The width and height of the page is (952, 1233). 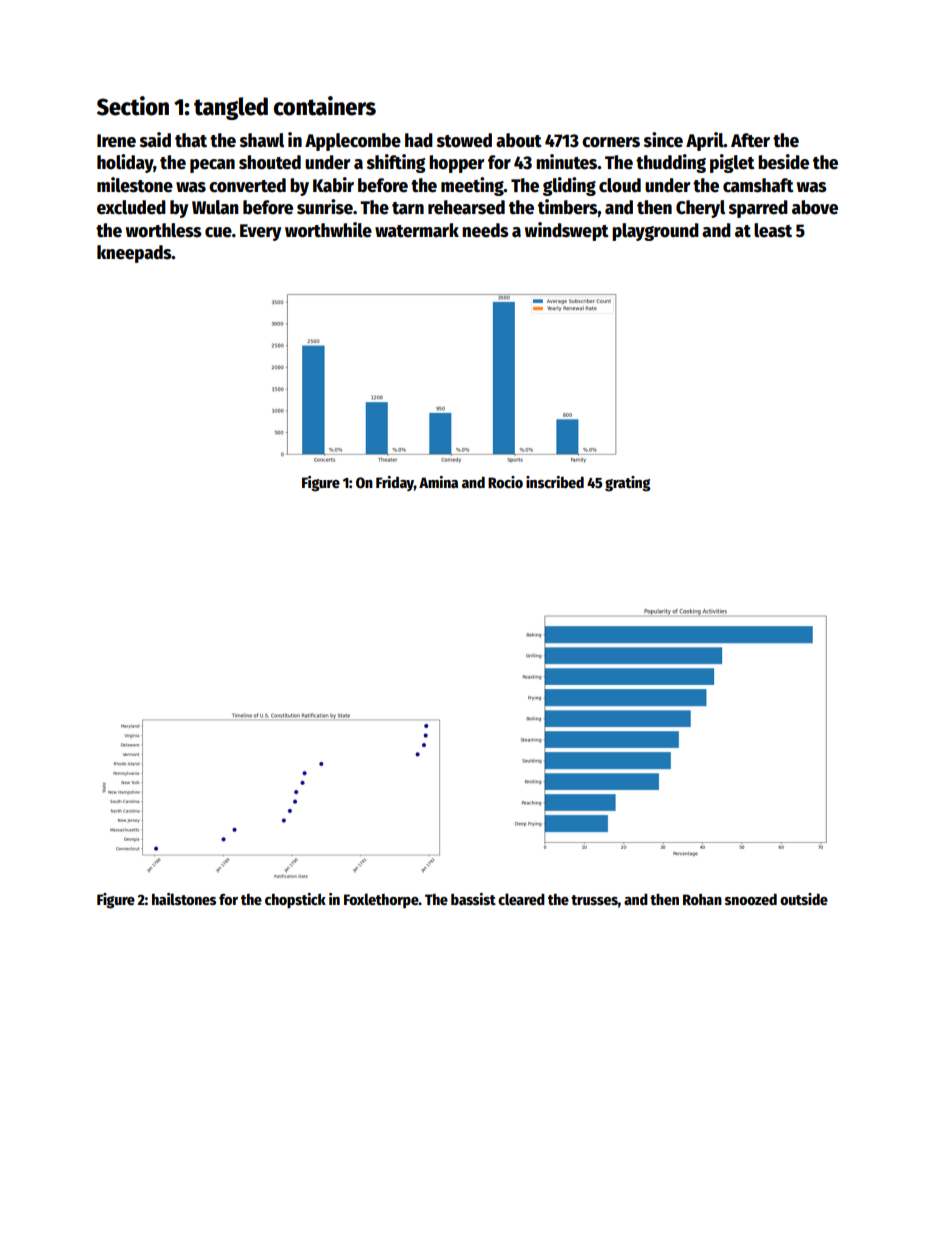 I want to click on Amina, so click(x=438, y=482).
